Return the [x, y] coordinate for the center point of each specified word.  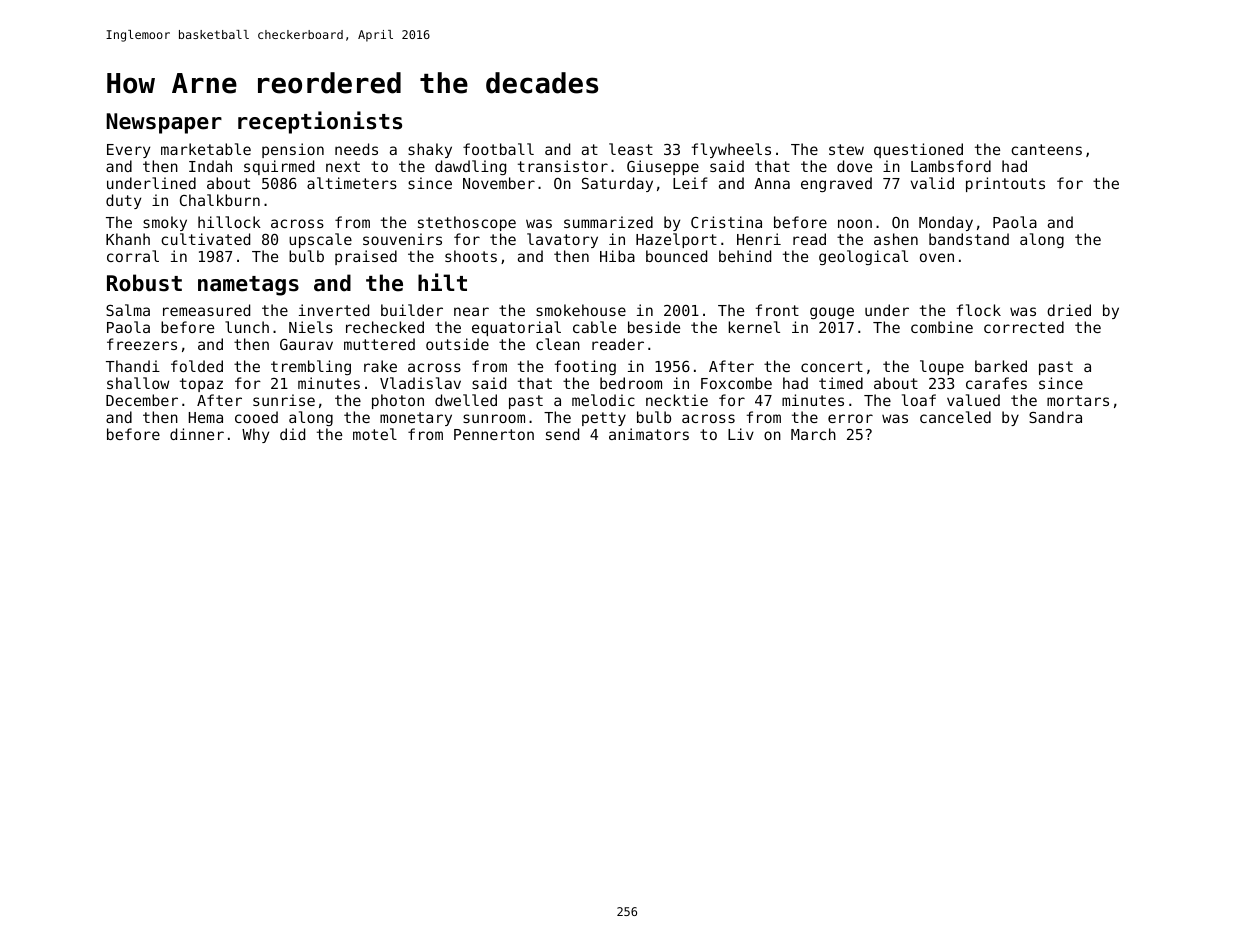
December [142, 400]
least [631, 149]
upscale [320, 240]
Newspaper [164, 123]
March [813, 434]
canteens [1046, 149]
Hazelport [676, 240]
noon [855, 223]
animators [649, 434]
